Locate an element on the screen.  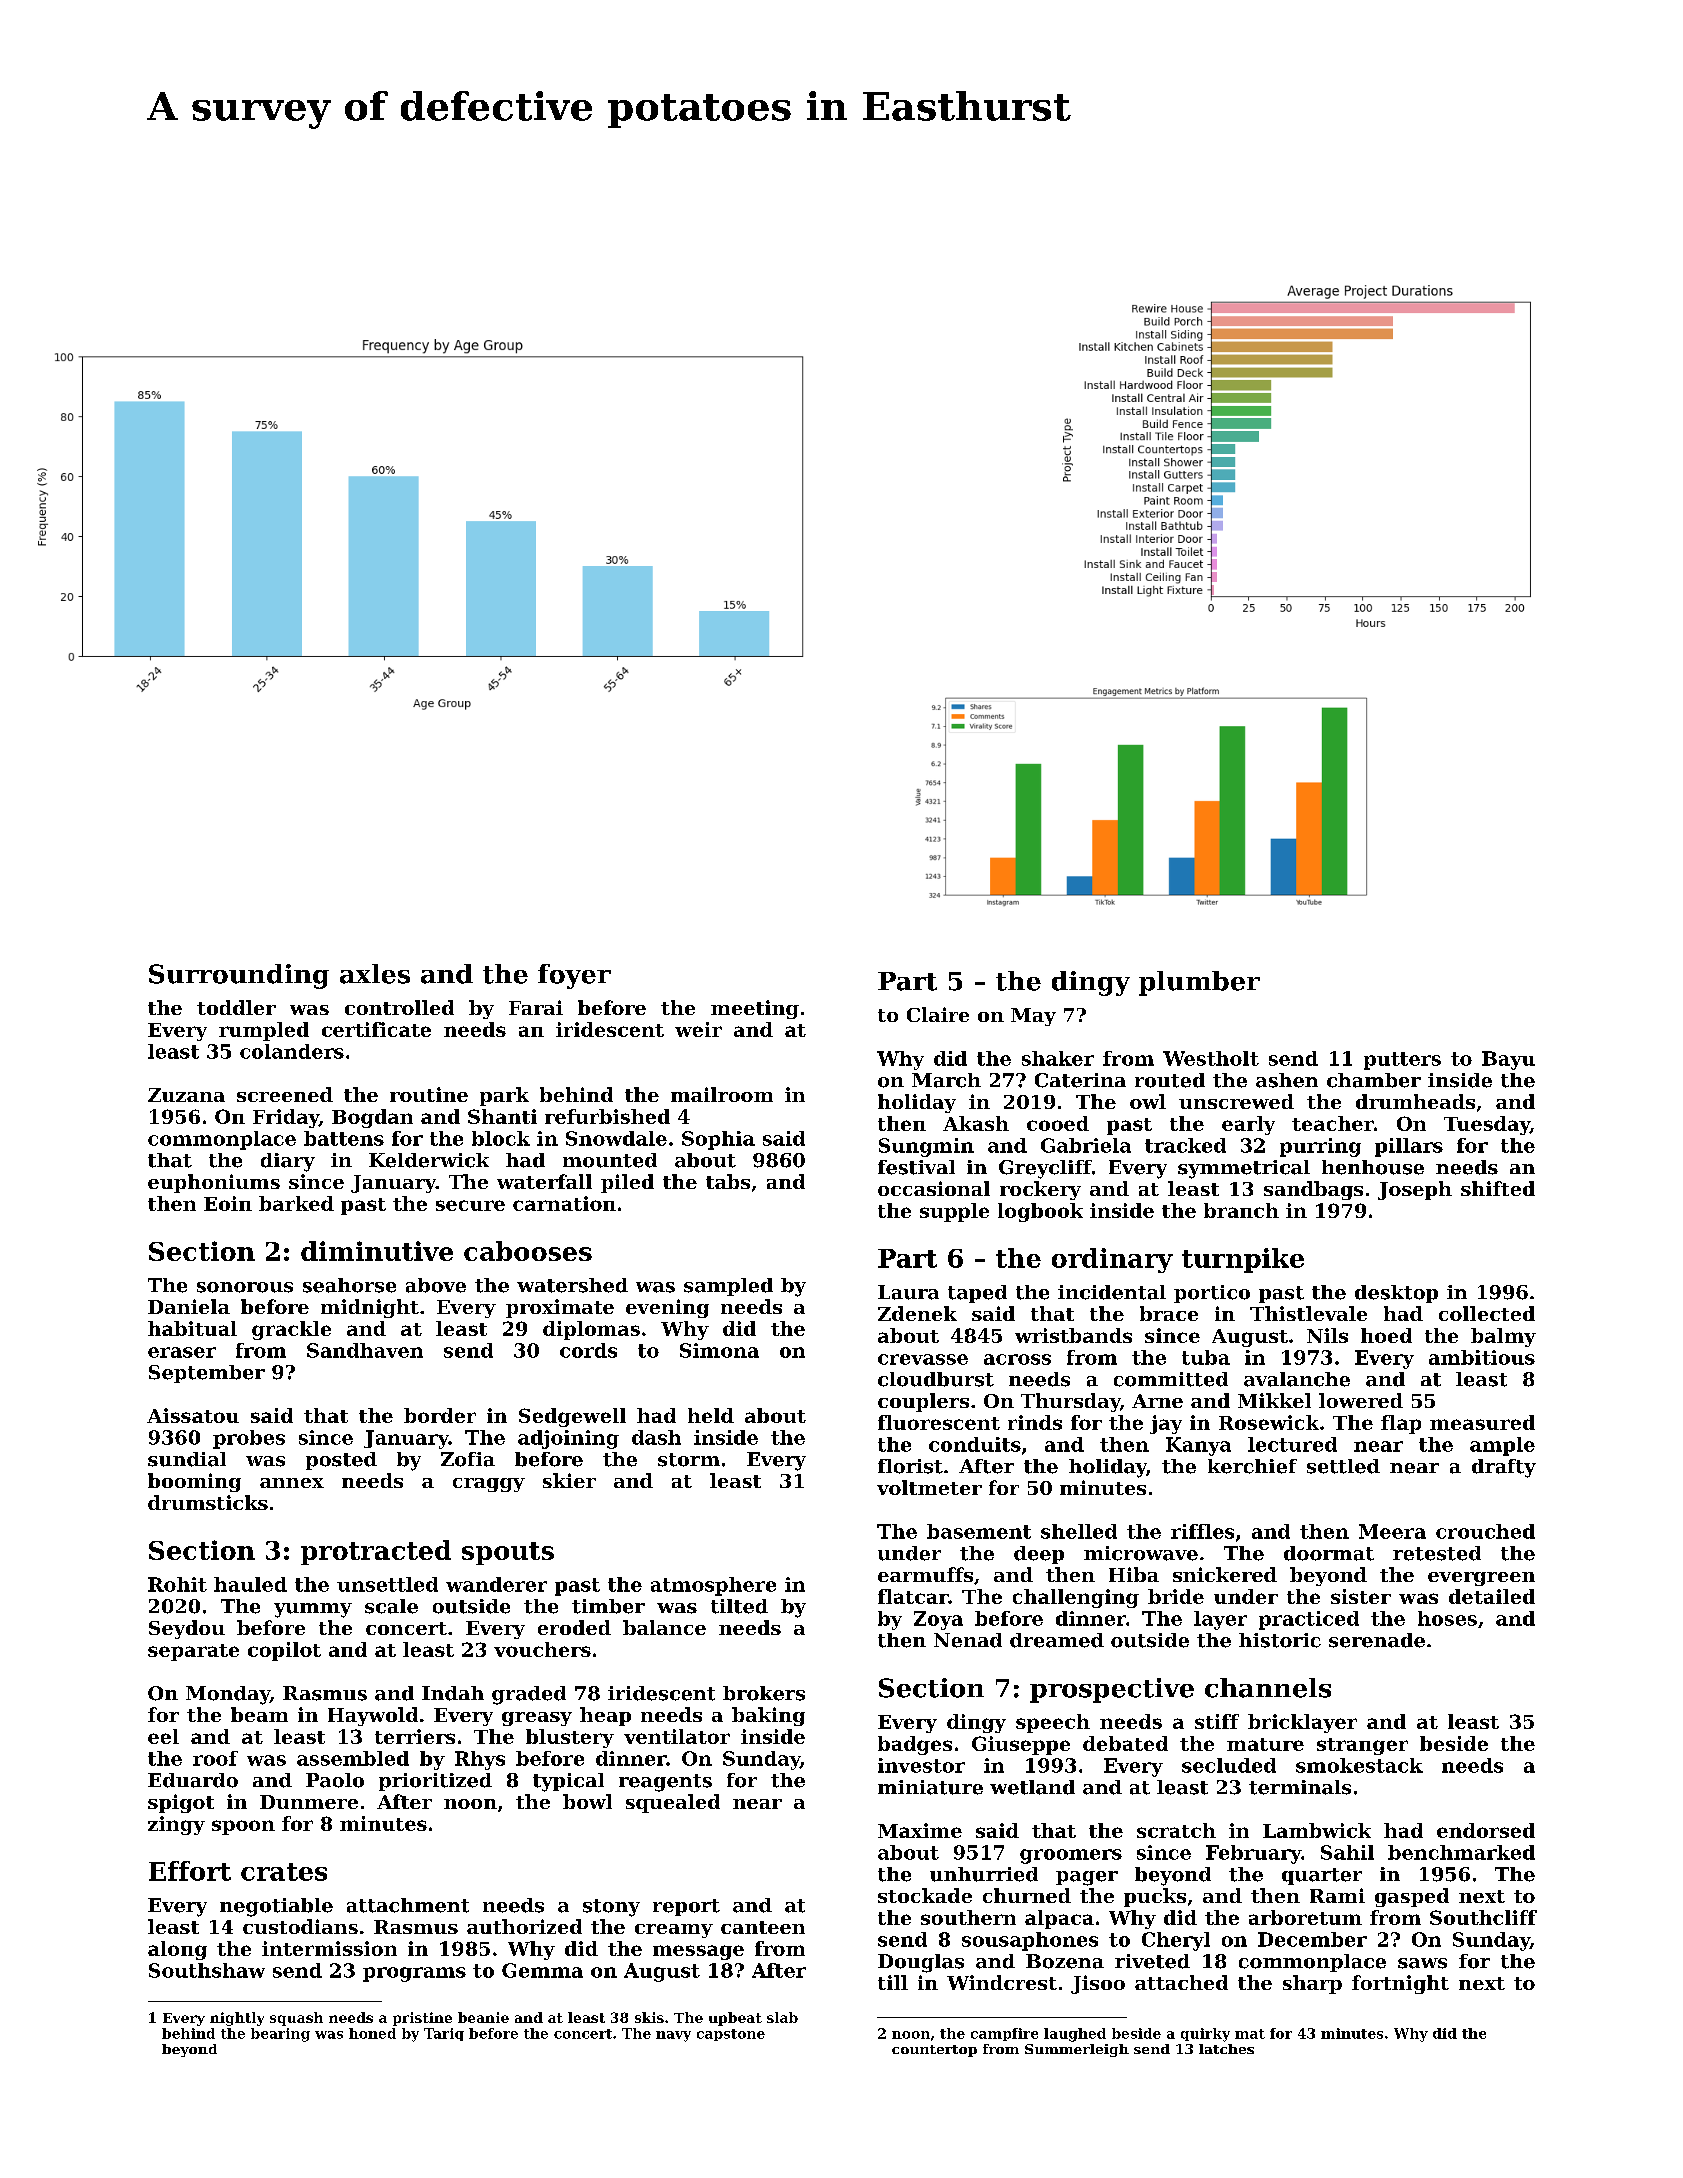
nightly is located at coordinates (237, 2019).
